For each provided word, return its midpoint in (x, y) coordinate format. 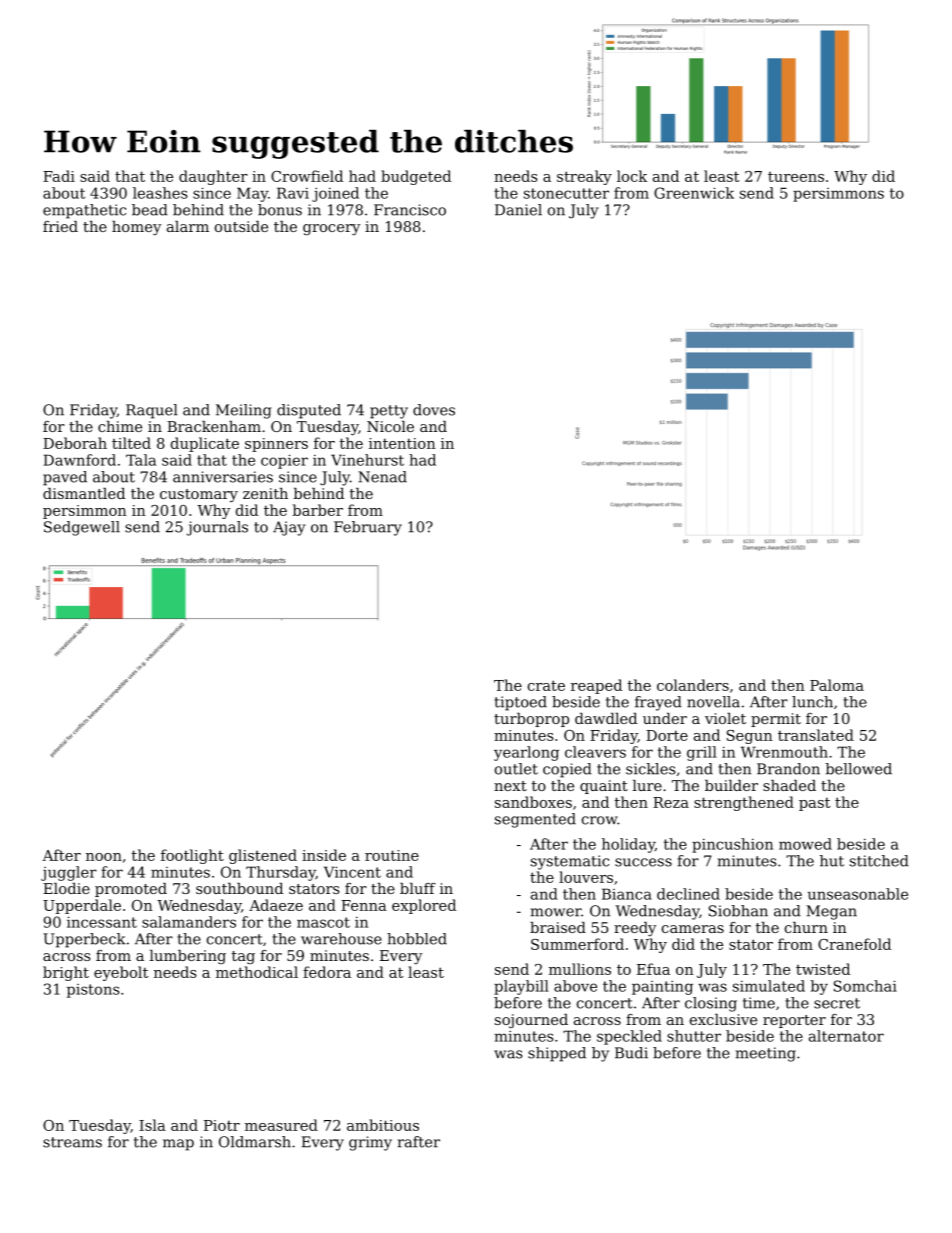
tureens (796, 177)
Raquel (152, 411)
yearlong (526, 753)
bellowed (858, 769)
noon (104, 857)
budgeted (416, 177)
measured (281, 1125)
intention (402, 443)
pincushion (732, 845)
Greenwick (694, 193)
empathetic (84, 211)
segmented (535, 820)
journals (217, 528)
